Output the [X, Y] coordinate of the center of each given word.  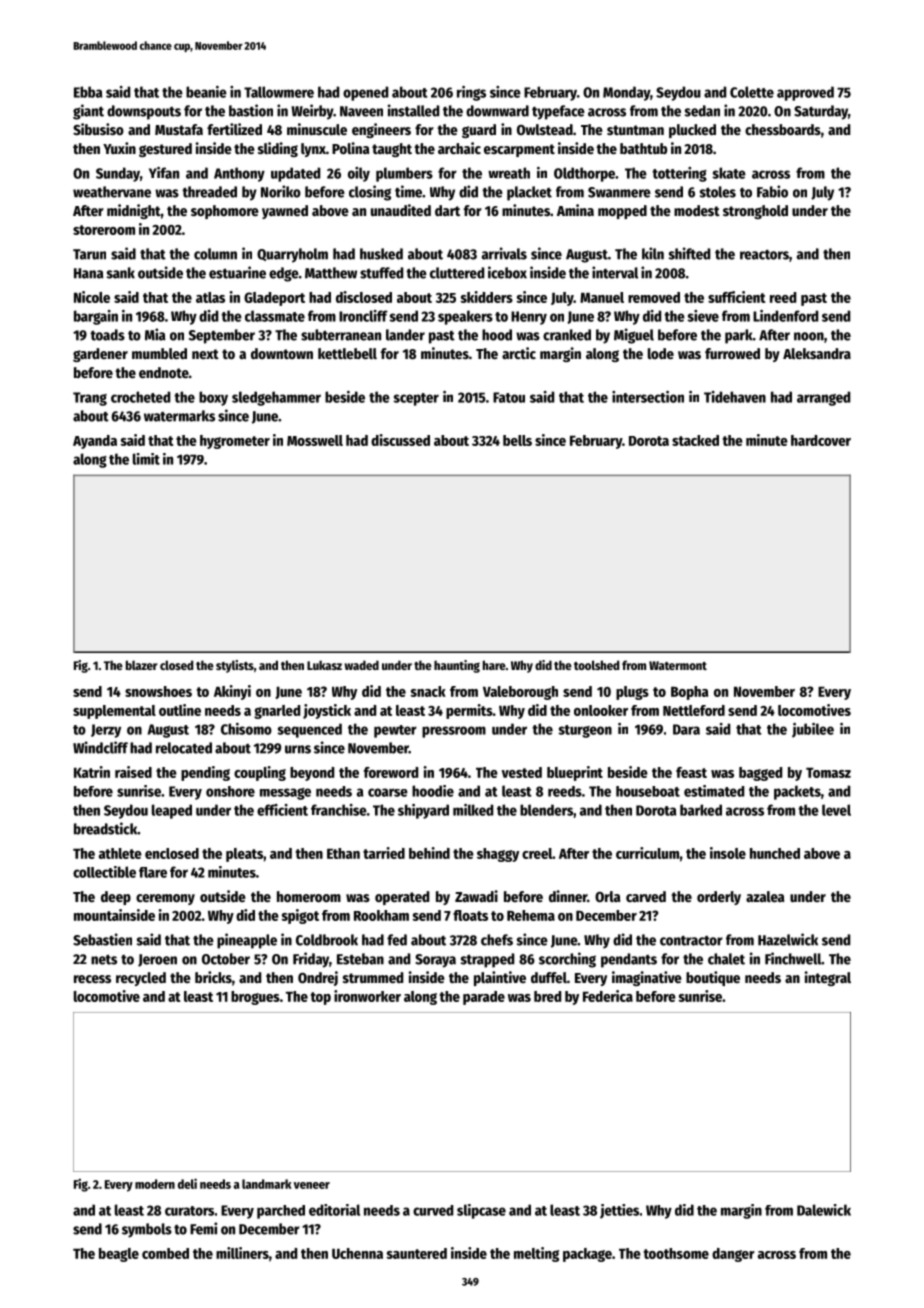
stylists [235, 666]
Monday [626, 93]
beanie [206, 92]
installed [413, 110]
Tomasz [828, 773]
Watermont [678, 665]
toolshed [596, 665]
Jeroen [157, 960]
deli [187, 1183]
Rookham [381, 915]
